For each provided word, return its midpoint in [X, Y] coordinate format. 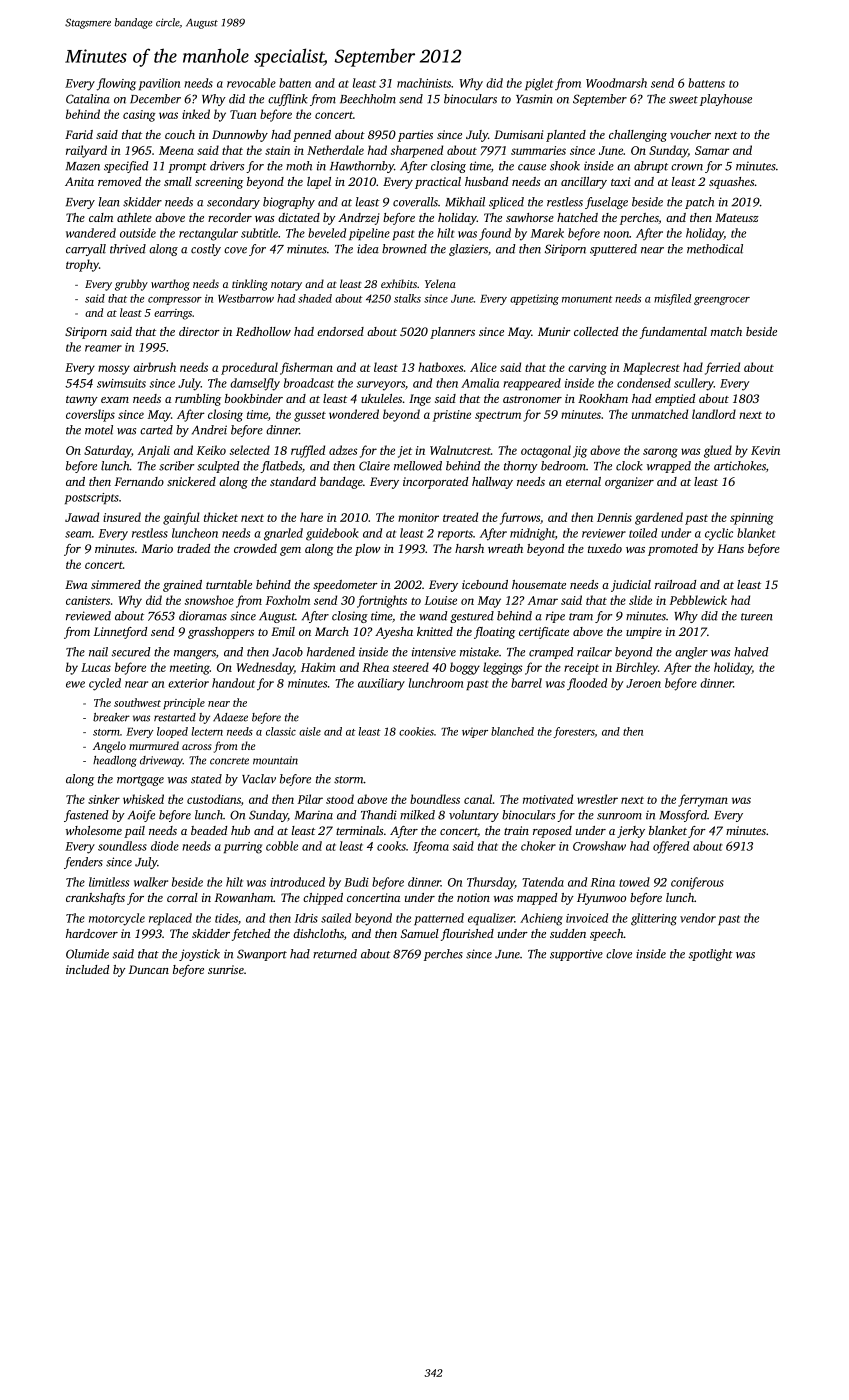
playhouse [726, 100]
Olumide [87, 954]
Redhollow [263, 331]
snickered [191, 481]
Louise [441, 600]
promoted [673, 550]
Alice [483, 367]
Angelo [109, 747]
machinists [424, 83]
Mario [157, 548]
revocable [251, 83]
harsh [469, 548]
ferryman [703, 800]
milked [417, 815]
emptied [675, 400]
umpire [644, 633]
